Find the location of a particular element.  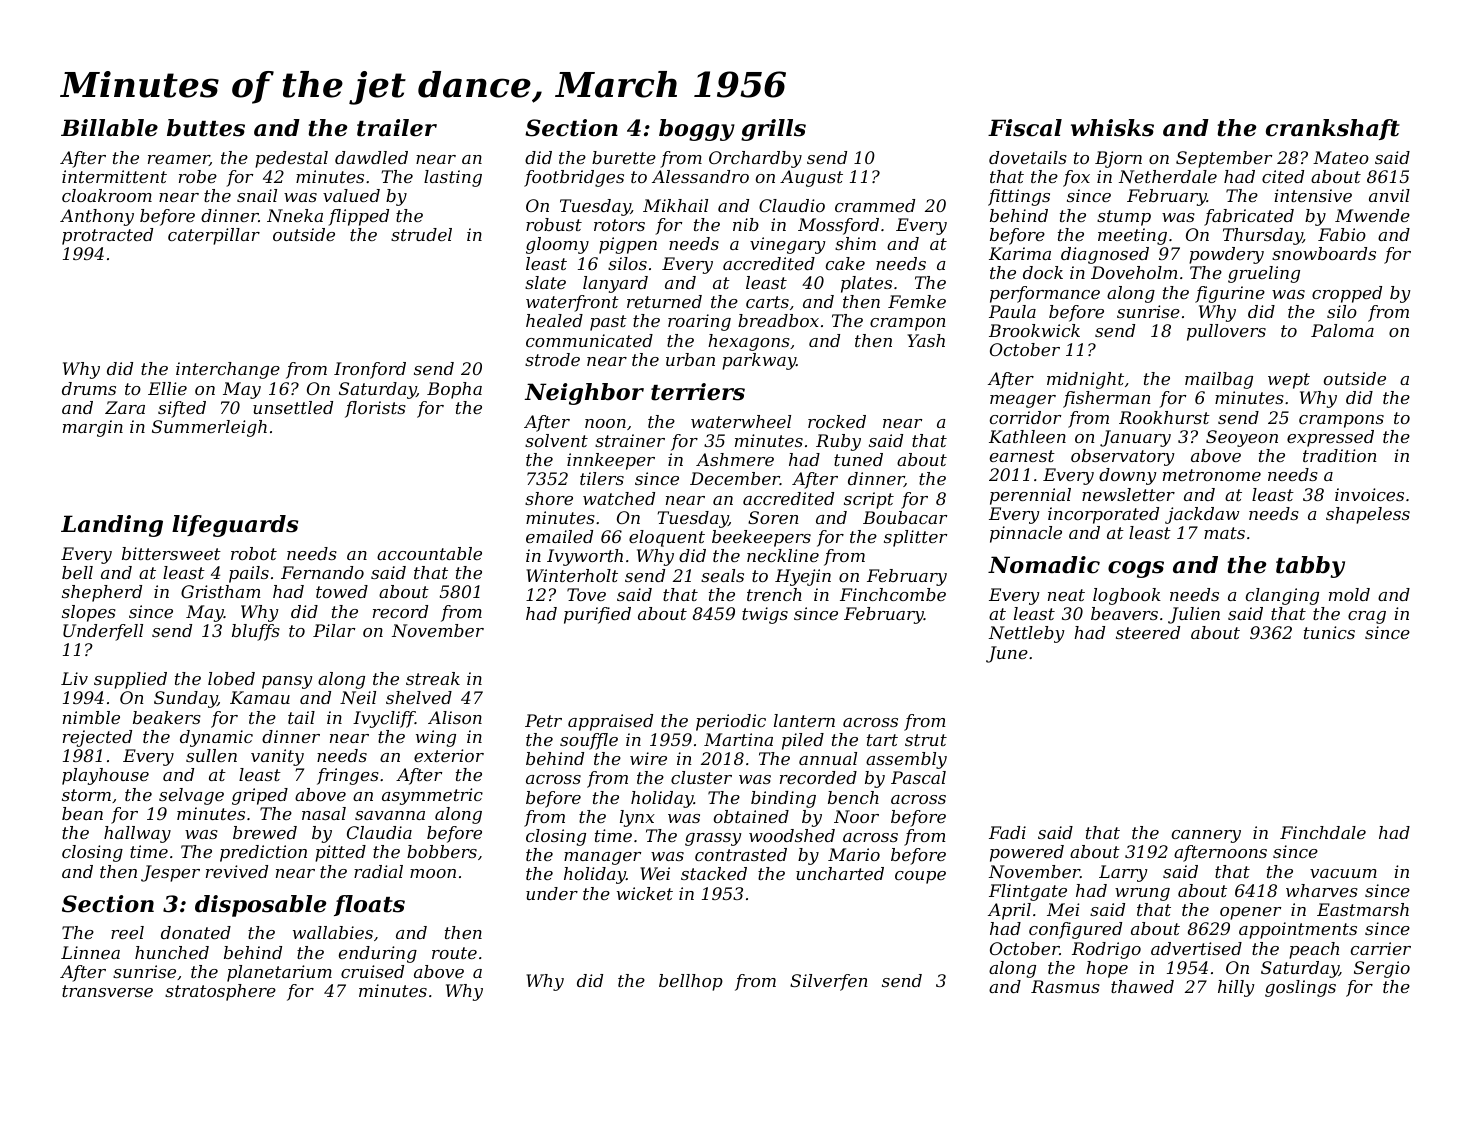

lifeguards is located at coordinates (235, 526).
